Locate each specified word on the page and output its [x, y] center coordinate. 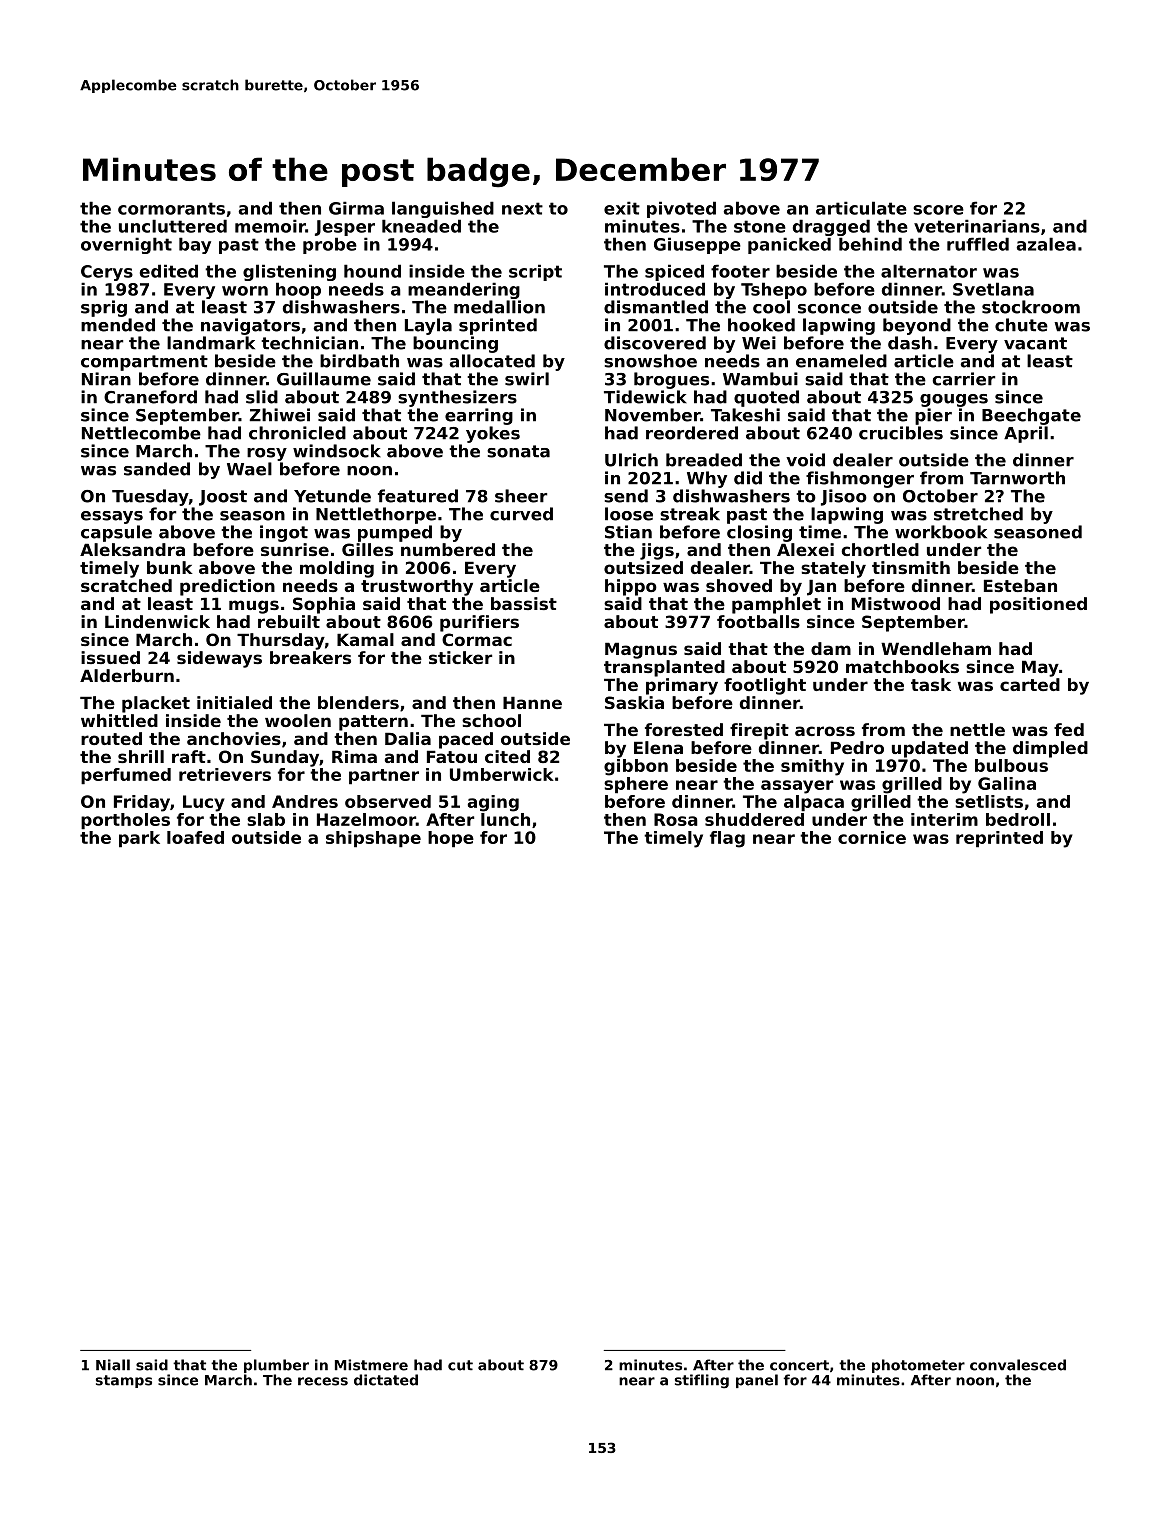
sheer [521, 496]
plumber [276, 1366]
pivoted [681, 209]
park [139, 839]
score [938, 210]
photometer [918, 1366]
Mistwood [896, 603]
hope [451, 839]
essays [112, 517]
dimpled [1050, 749]
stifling [702, 1381]
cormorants [171, 208]
